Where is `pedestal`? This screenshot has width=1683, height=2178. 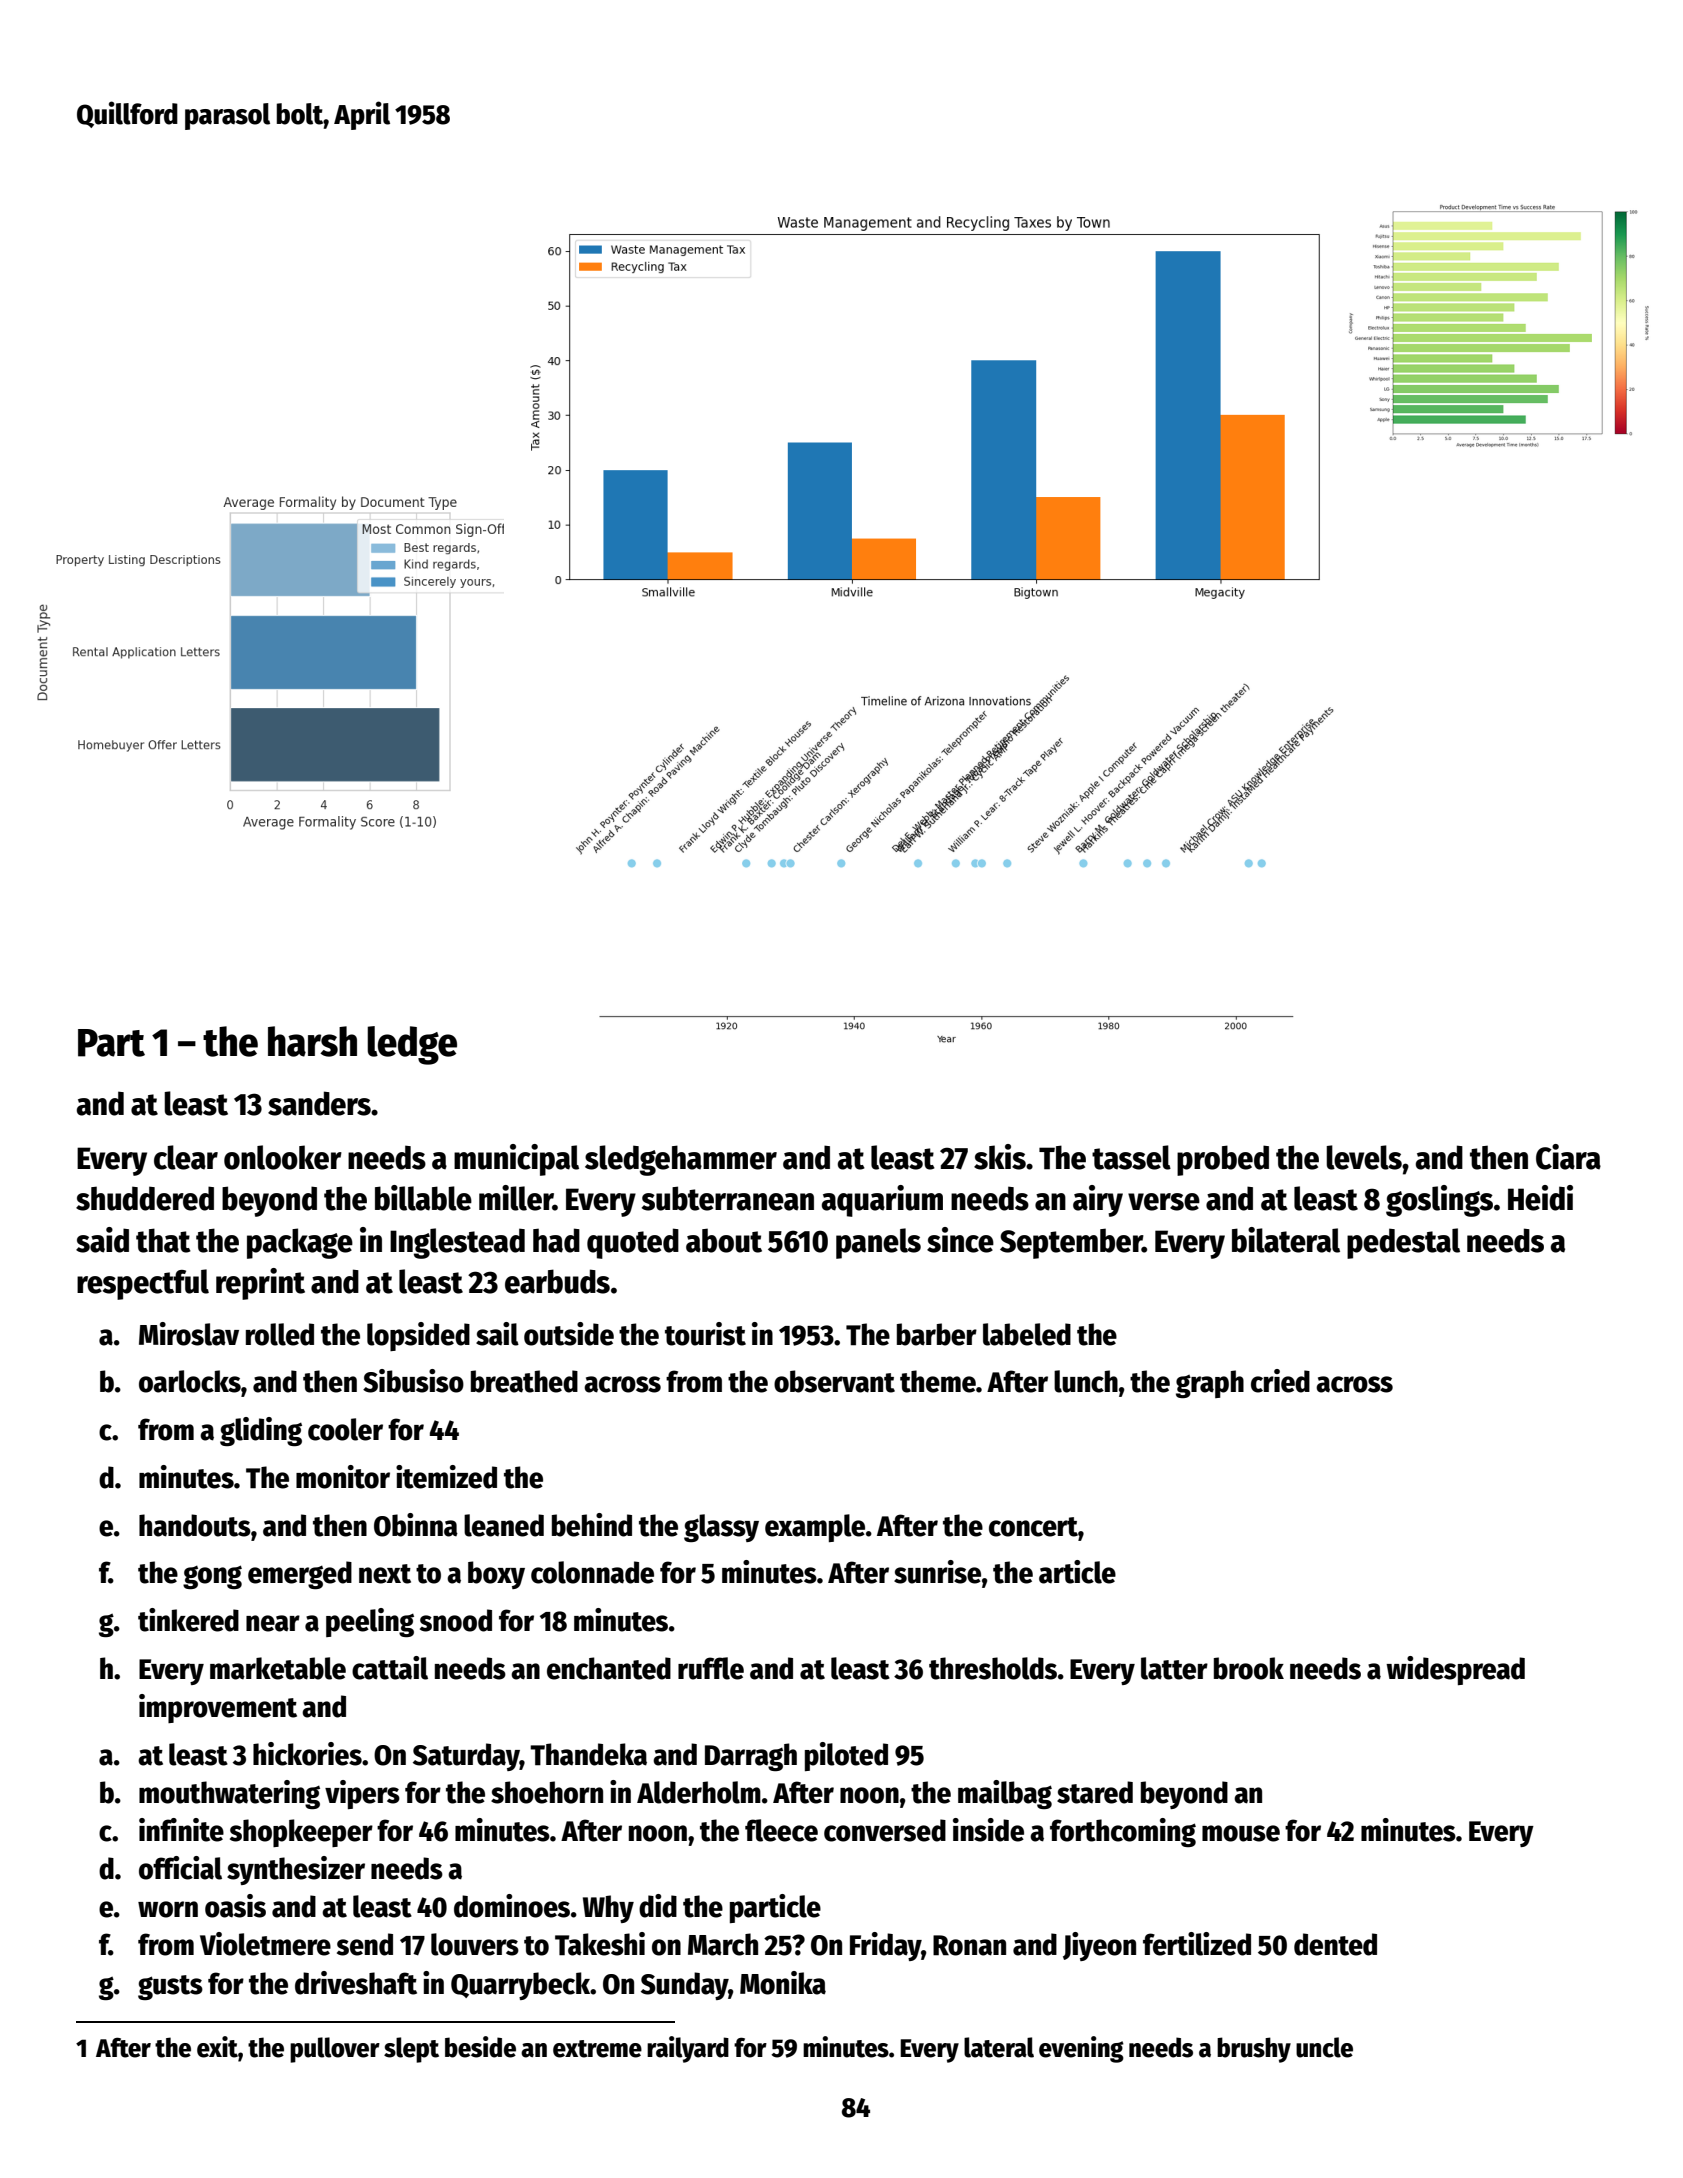
pedestal is located at coordinates (1403, 1243).
